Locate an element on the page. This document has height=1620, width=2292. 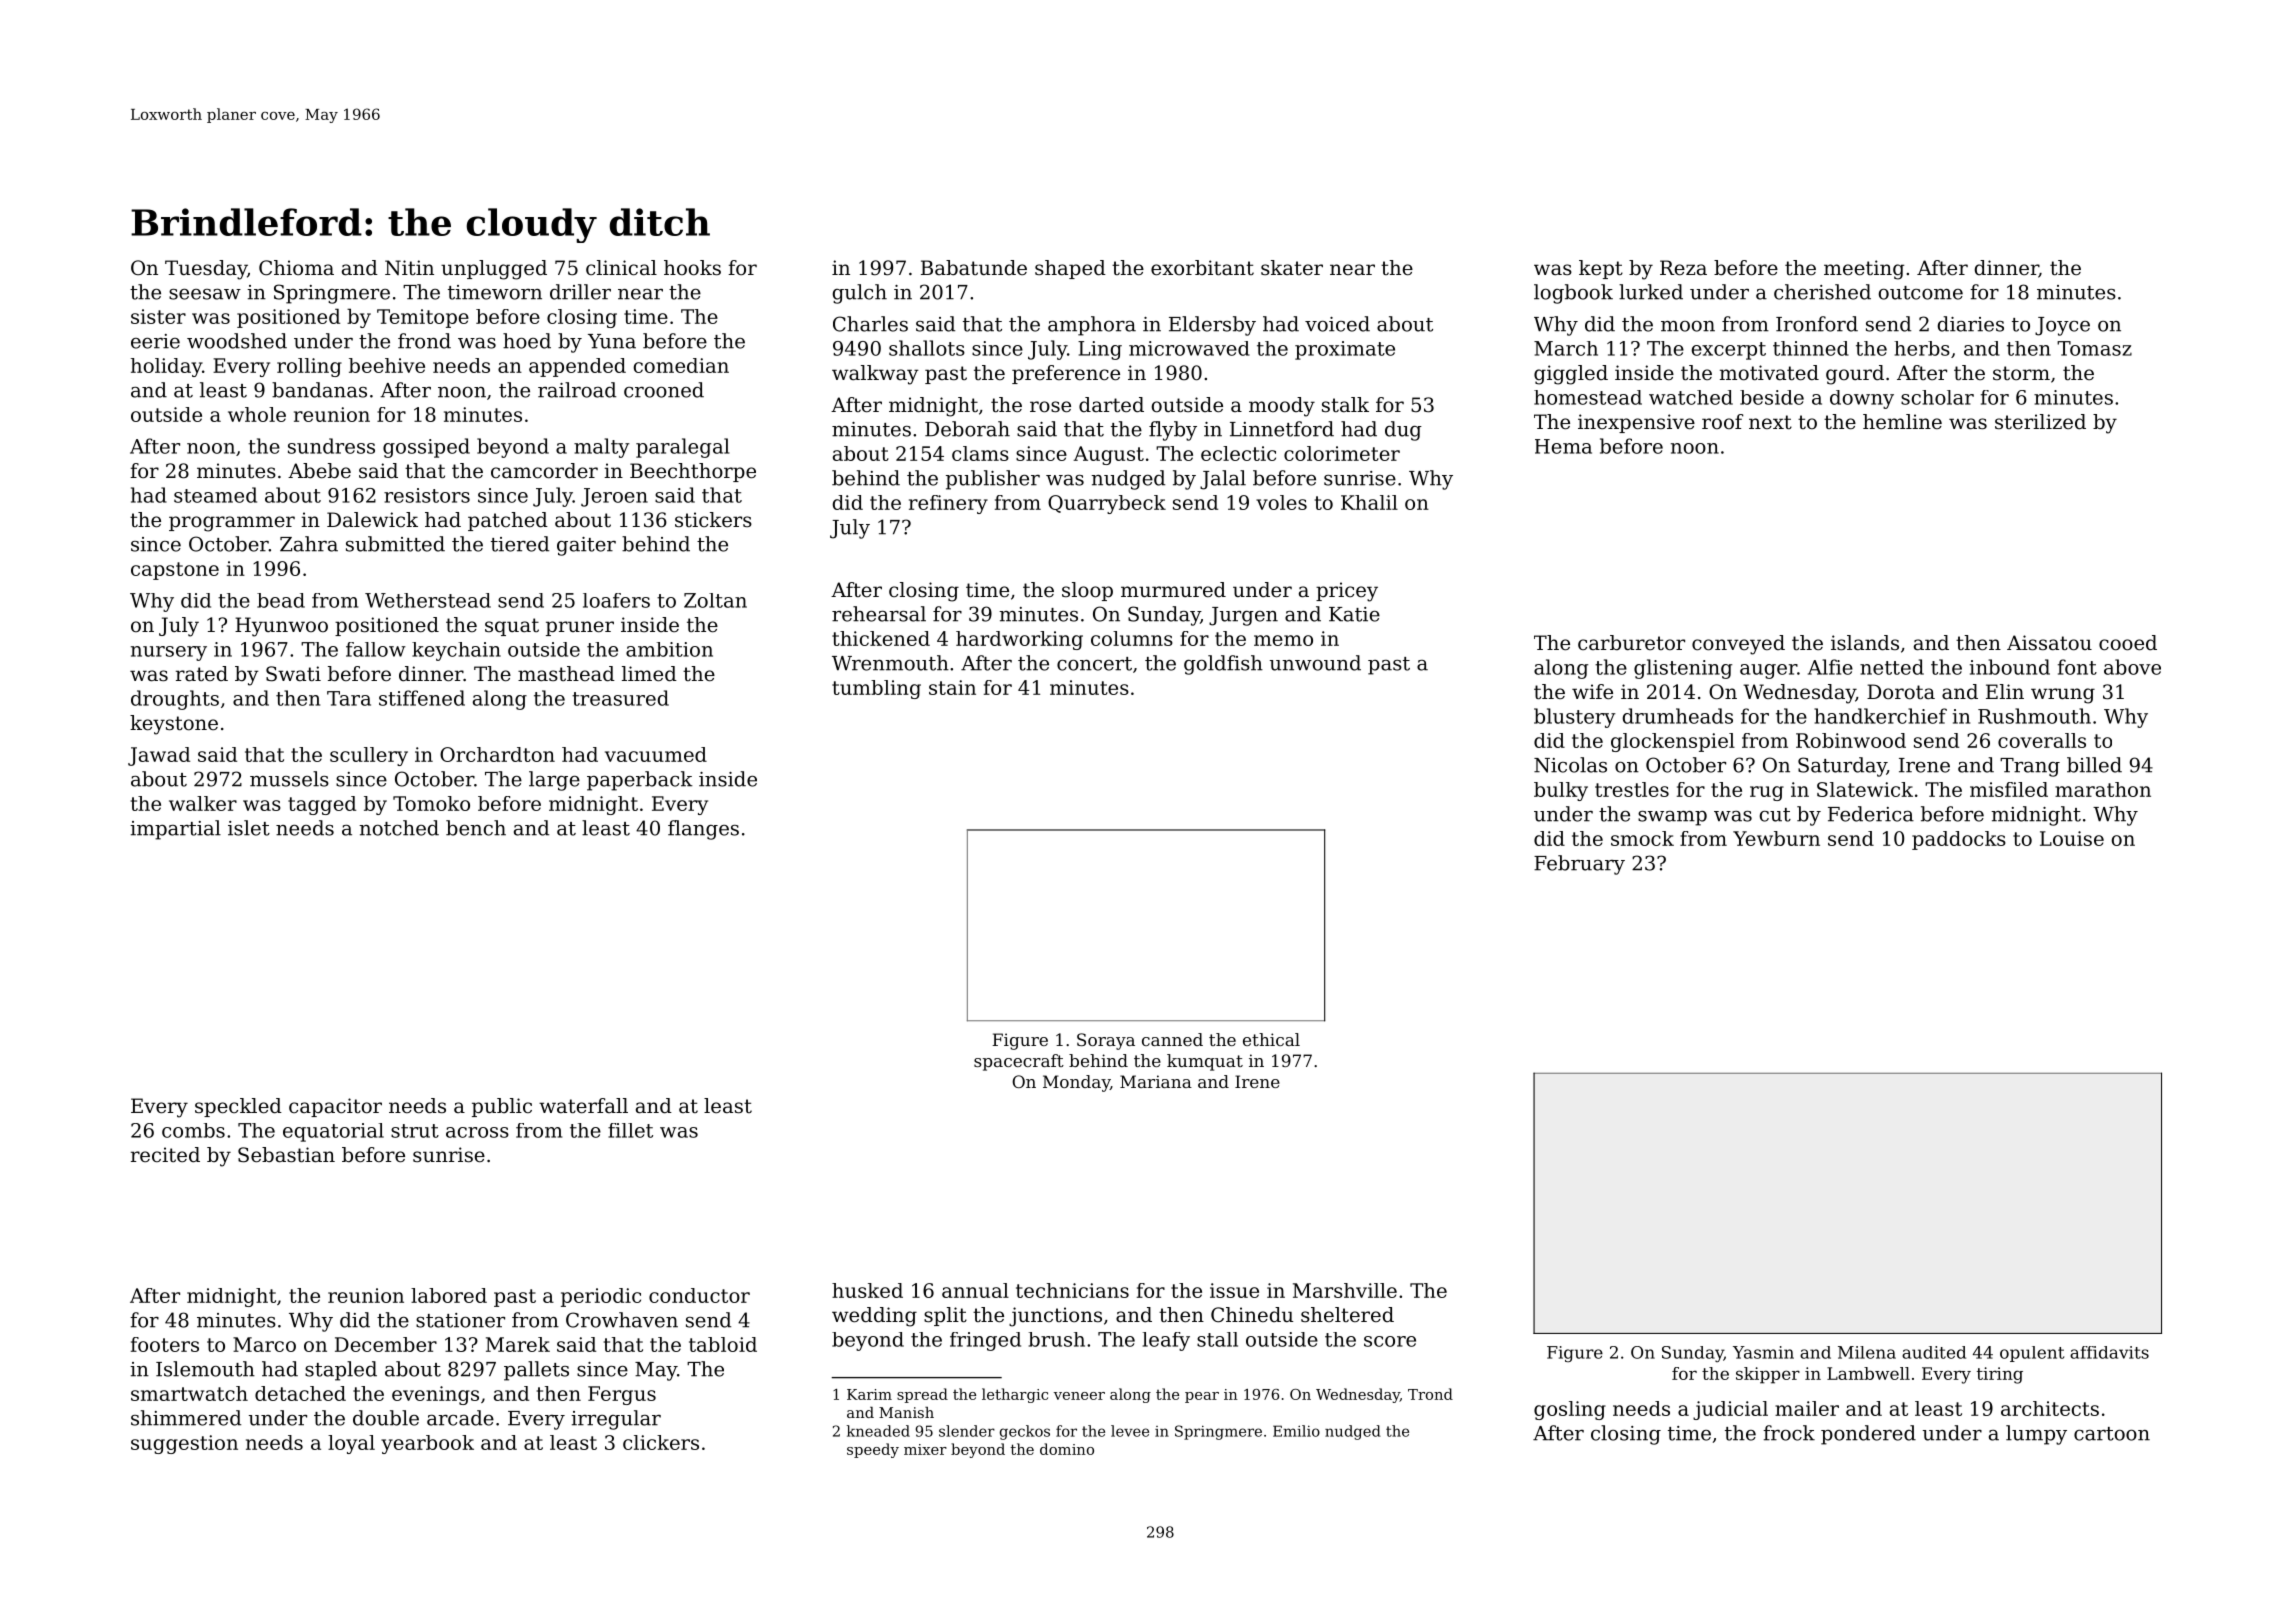
Yewburn is located at coordinates (1776, 838).
